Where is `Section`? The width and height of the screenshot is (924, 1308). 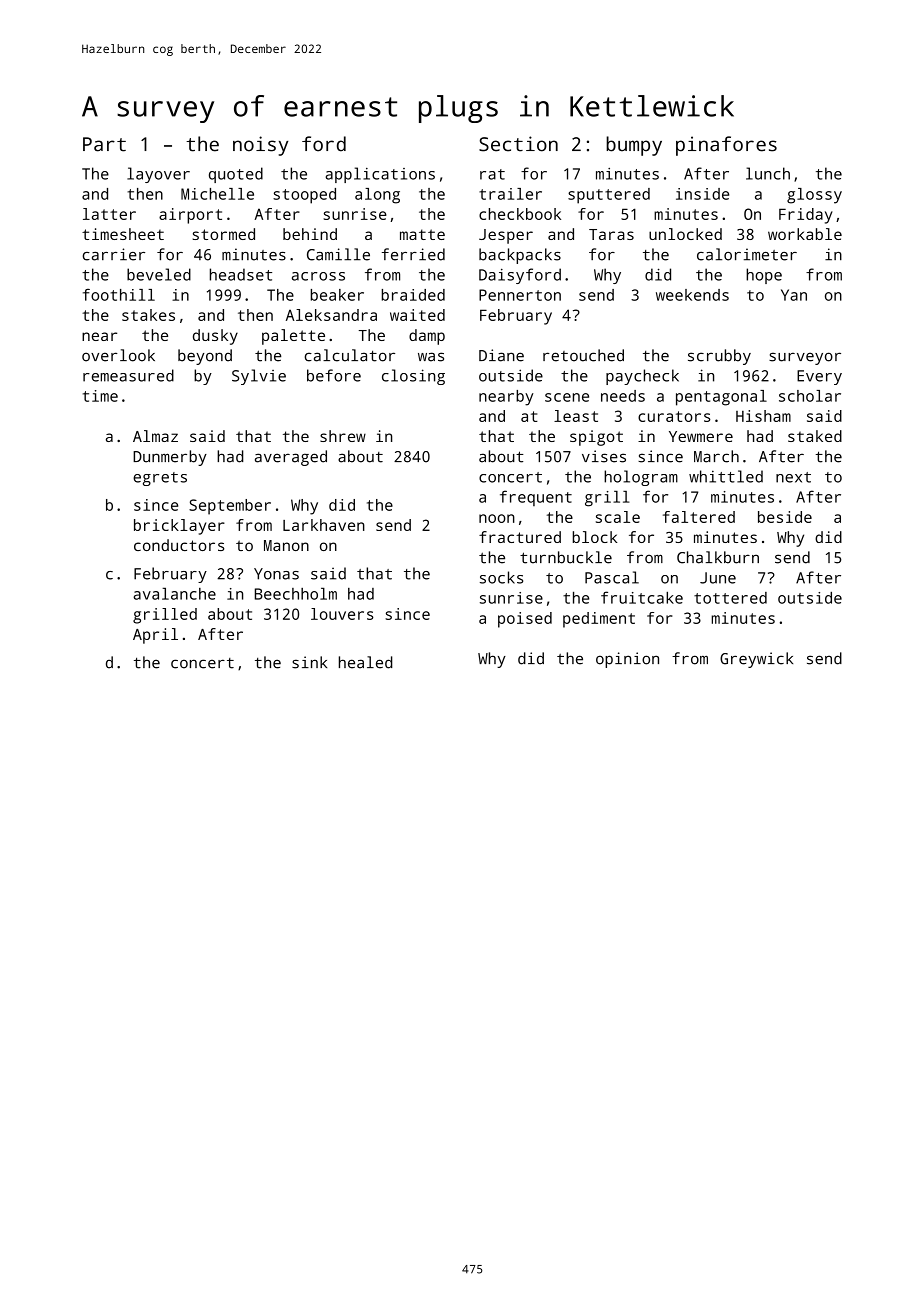
Section is located at coordinates (518, 144).
